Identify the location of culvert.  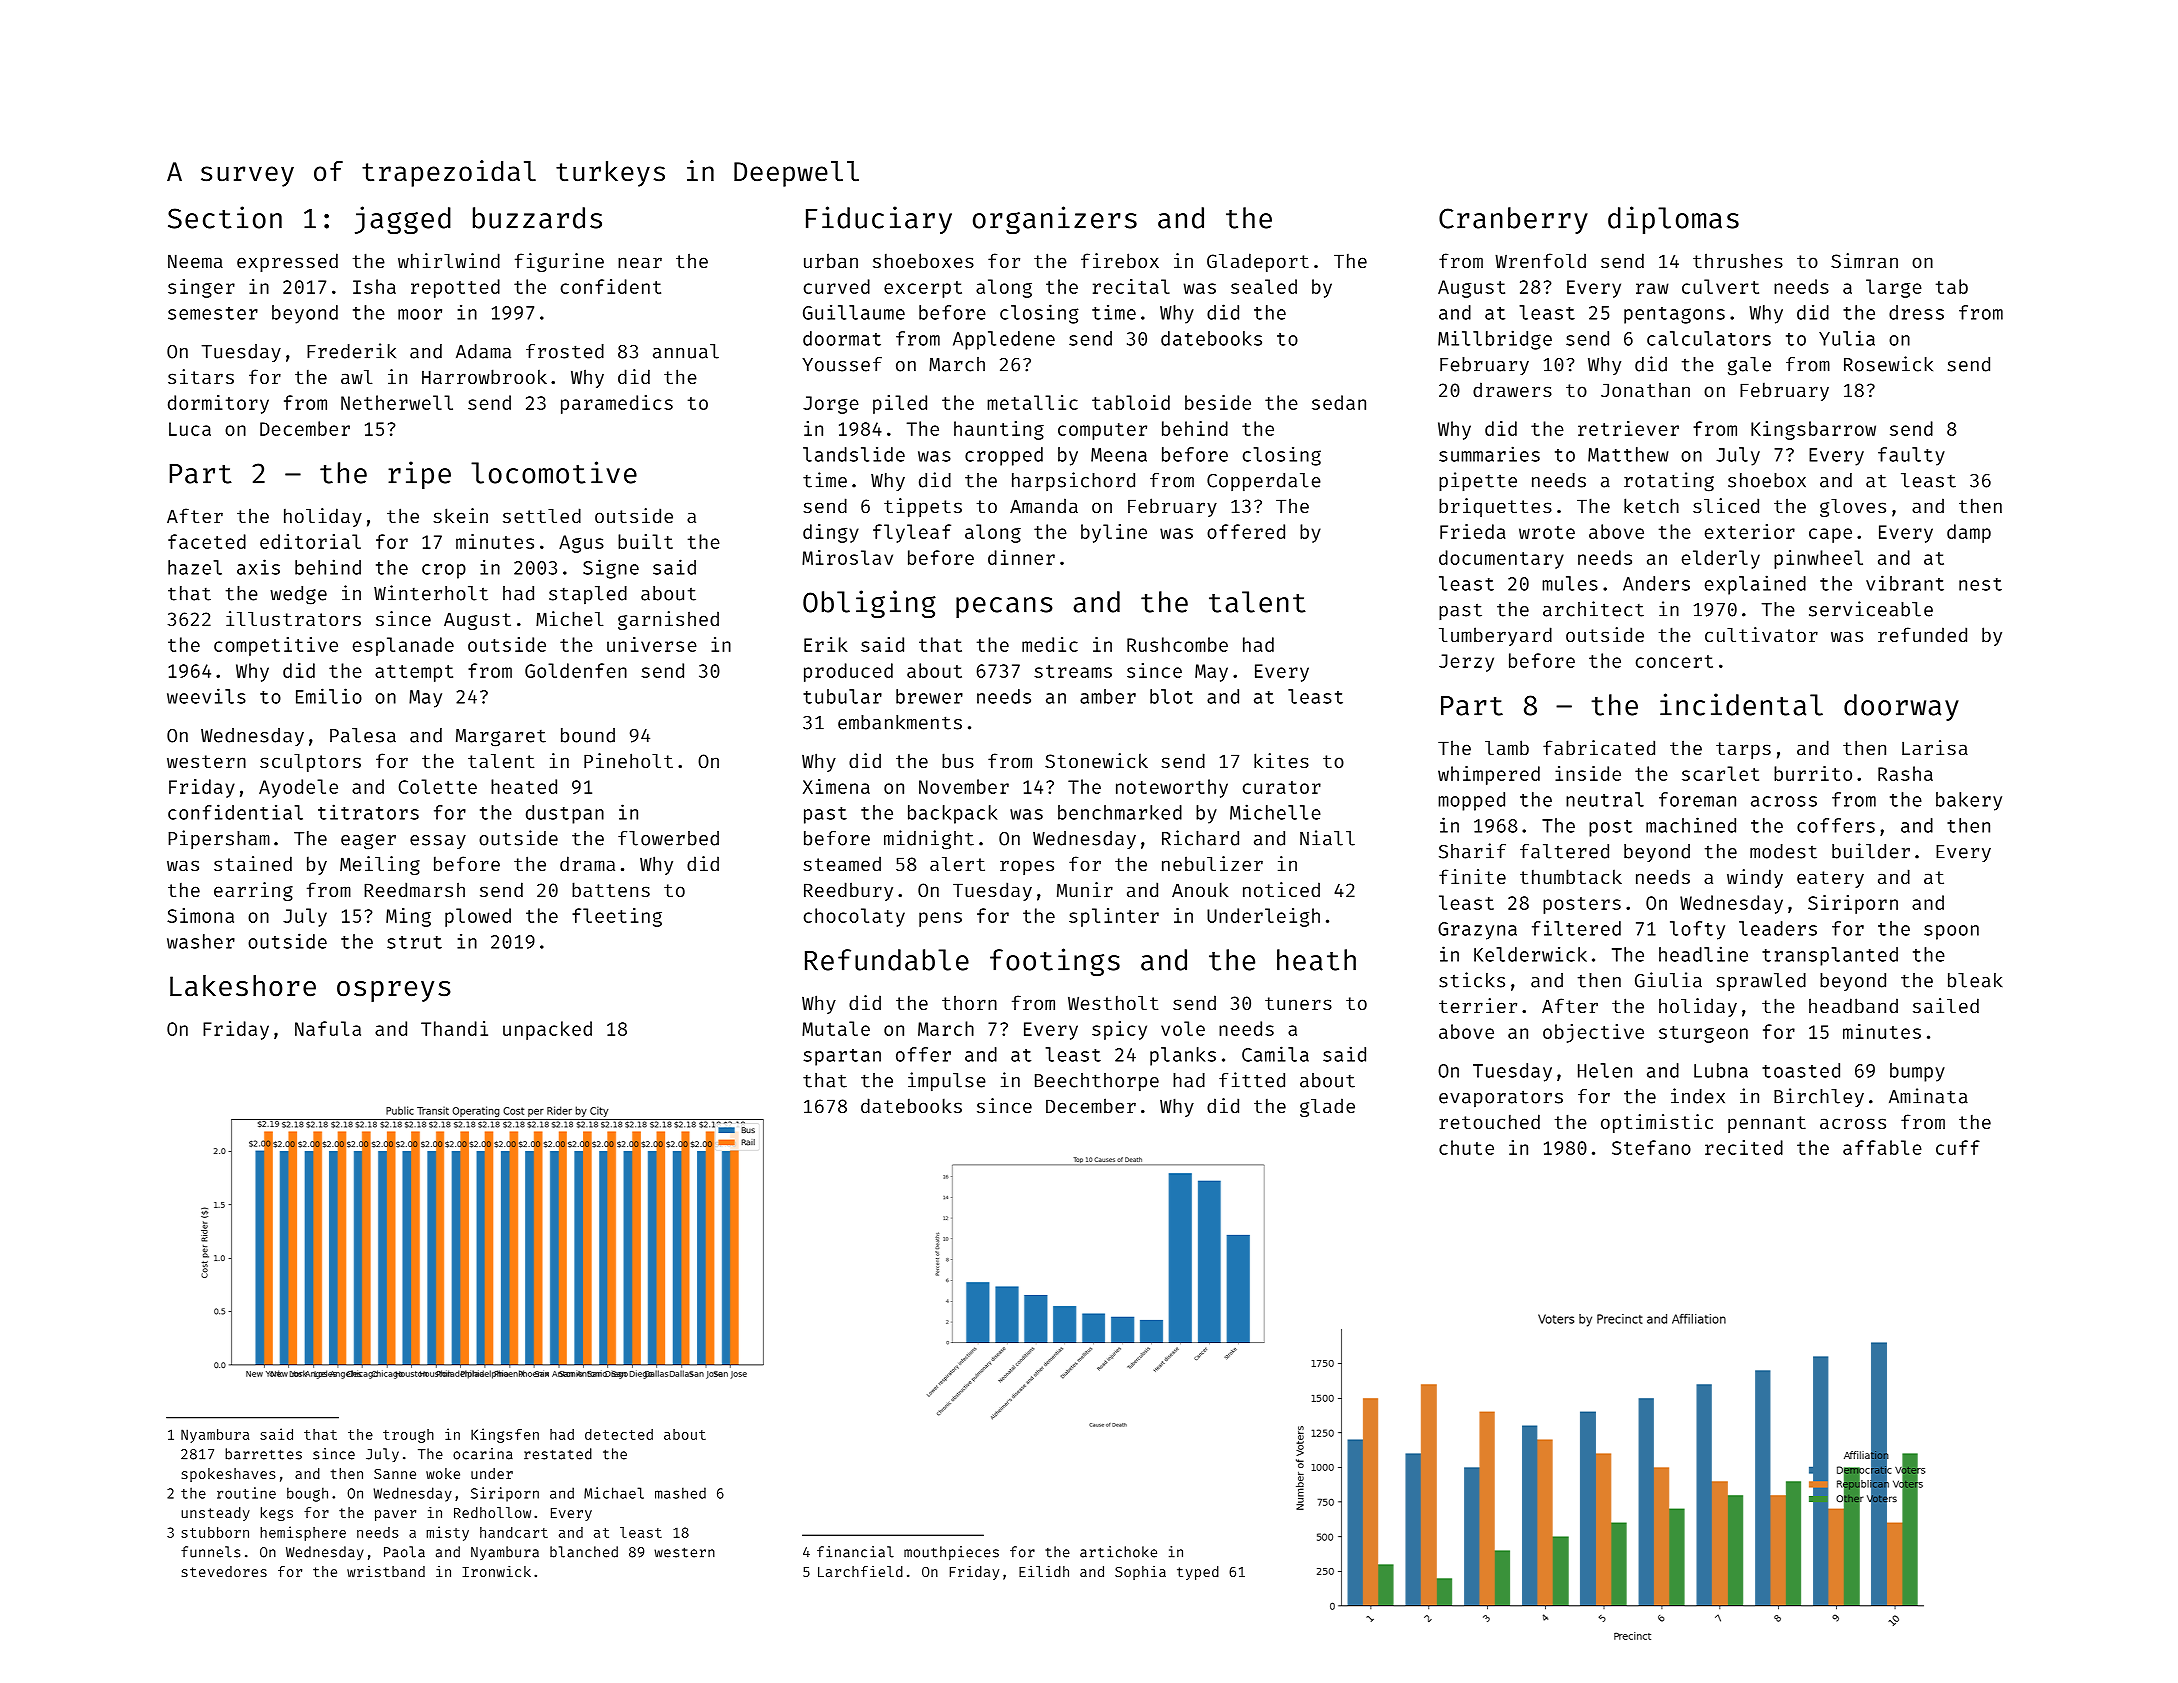
(1720, 286).
